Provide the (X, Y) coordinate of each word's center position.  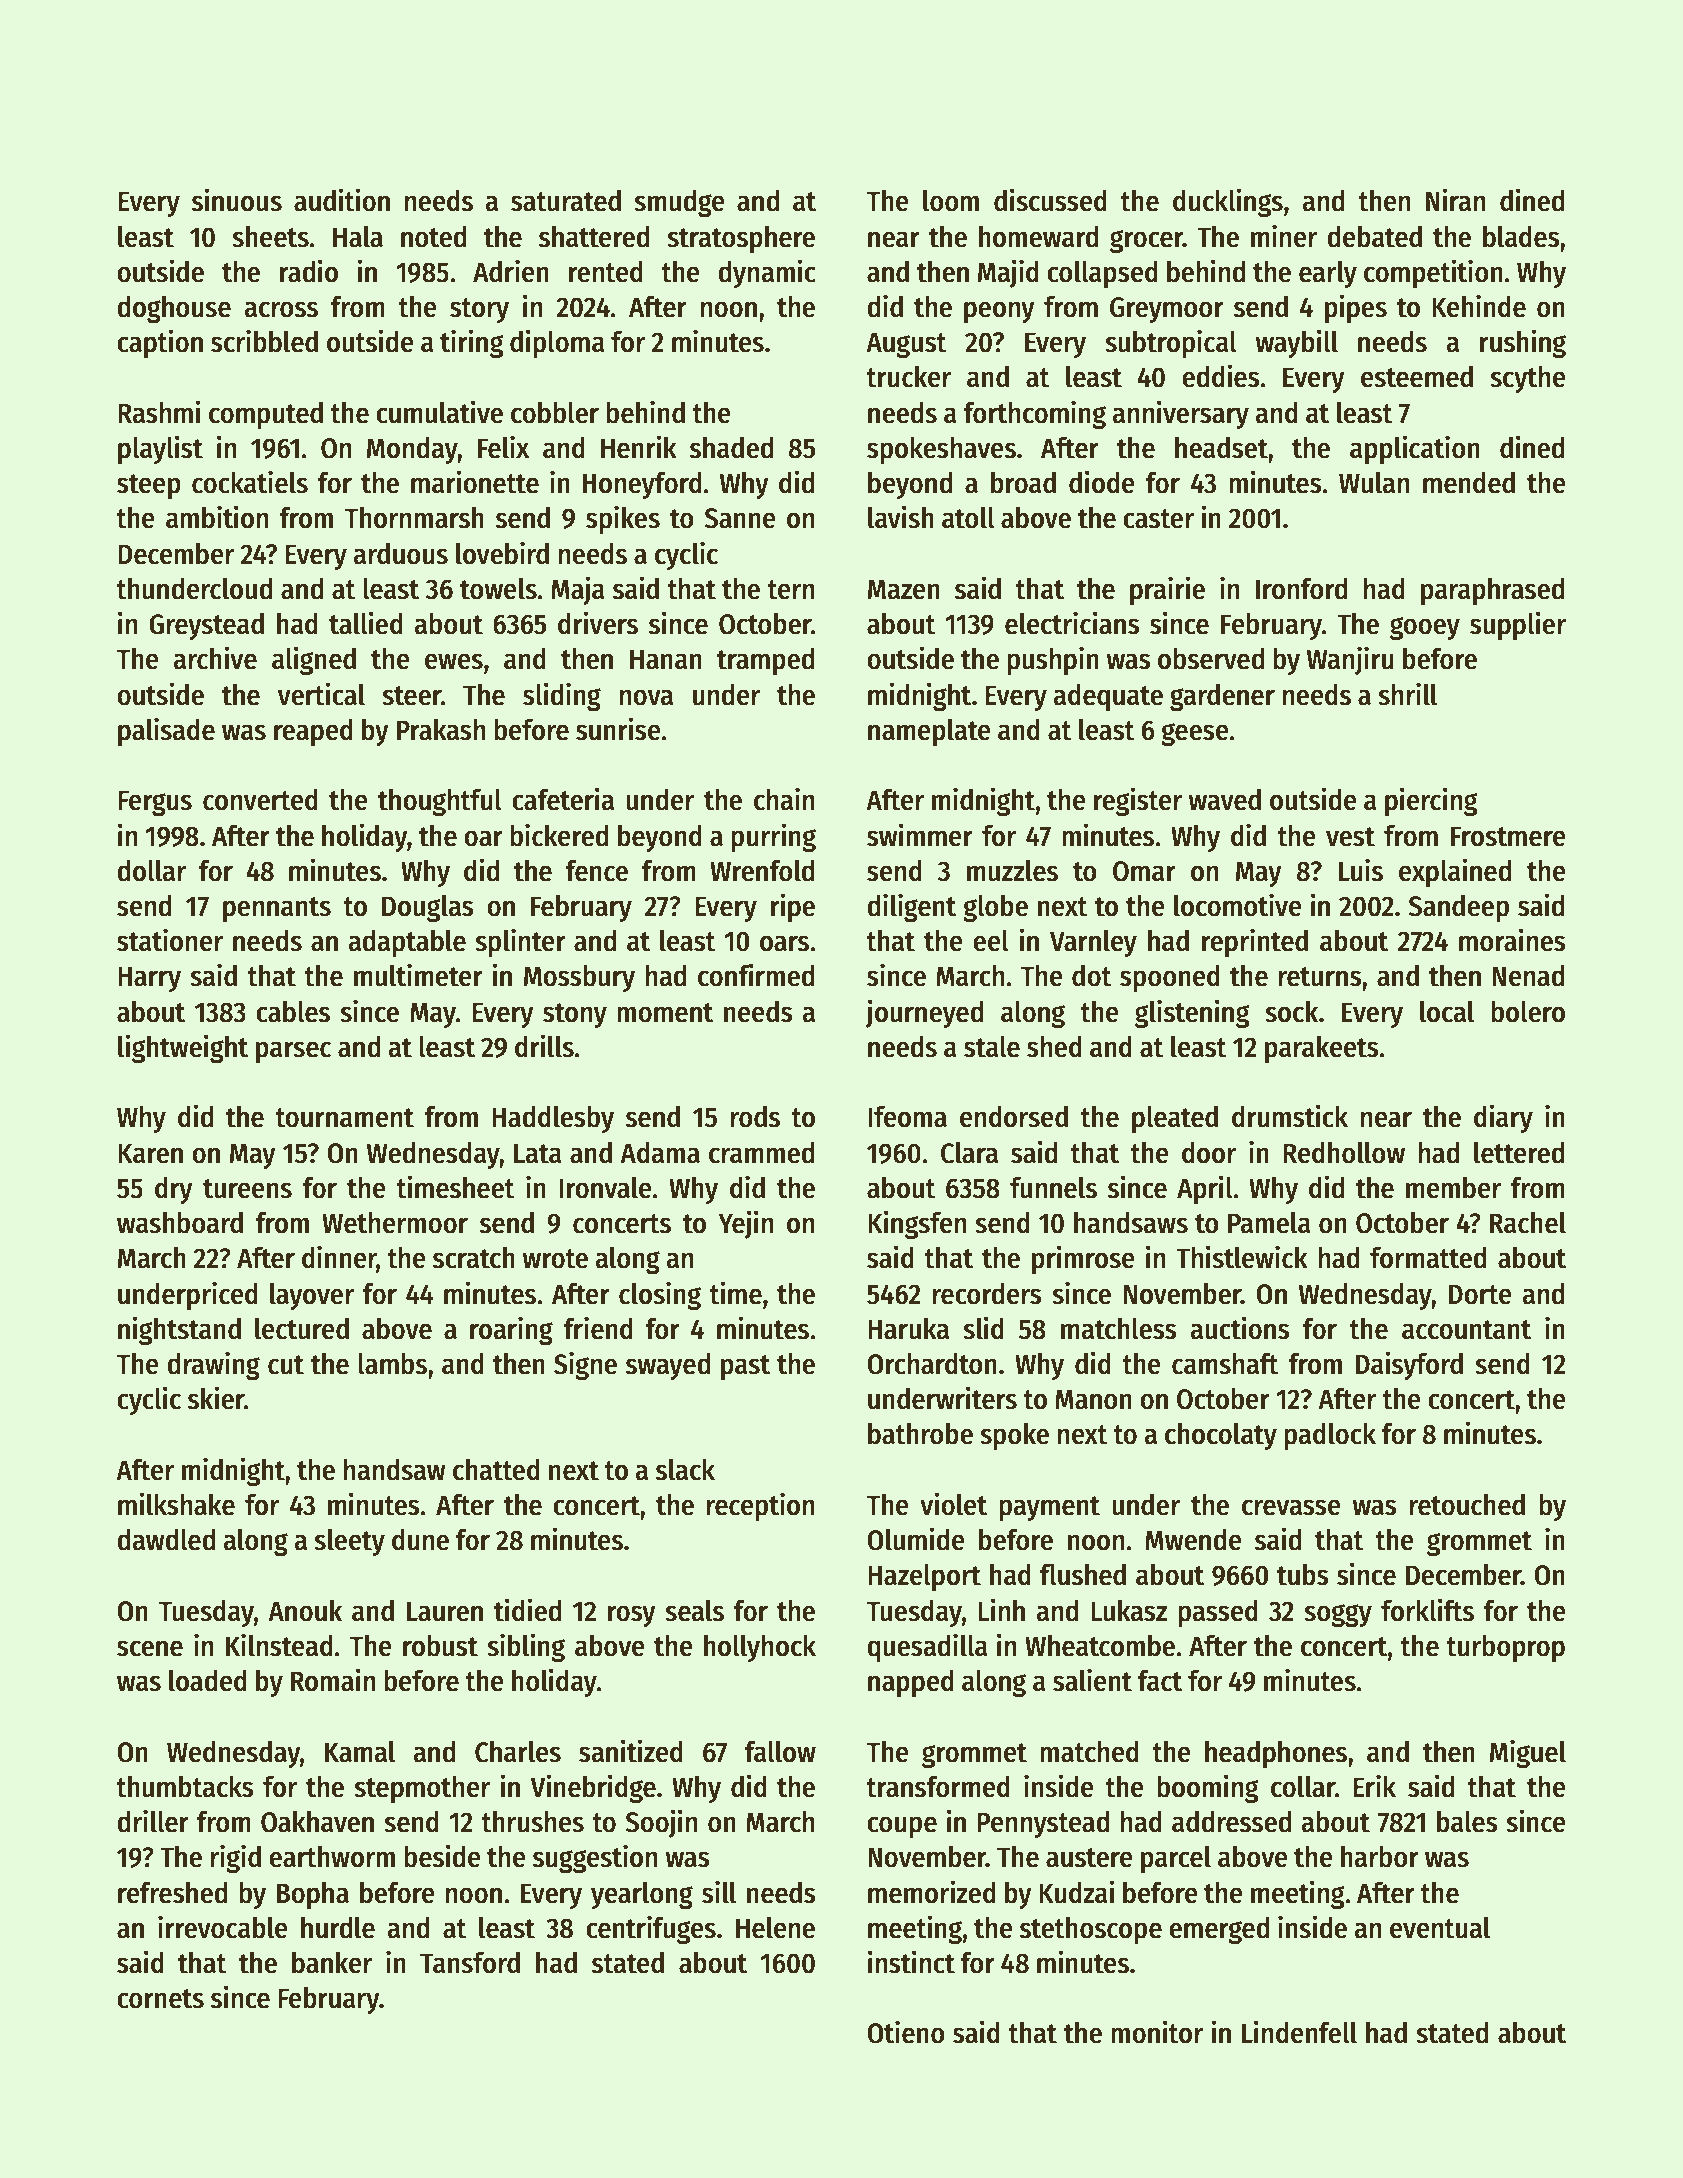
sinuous (237, 200)
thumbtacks (185, 1786)
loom (951, 201)
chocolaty (1221, 1436)
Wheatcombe (1100, 1645)
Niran (1455, 200)
